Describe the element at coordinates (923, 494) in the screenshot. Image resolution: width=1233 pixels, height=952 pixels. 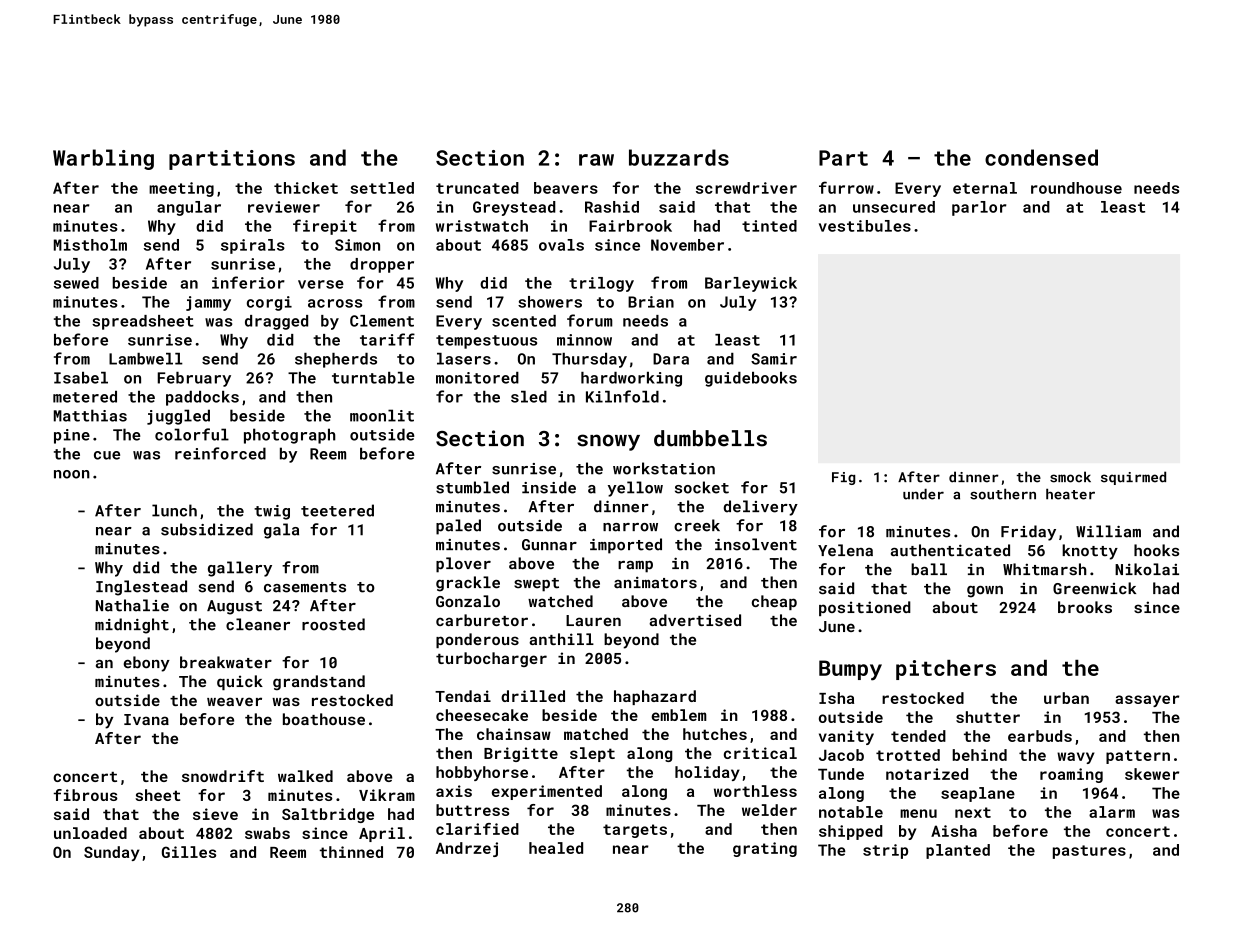
I see `under` at that location.
